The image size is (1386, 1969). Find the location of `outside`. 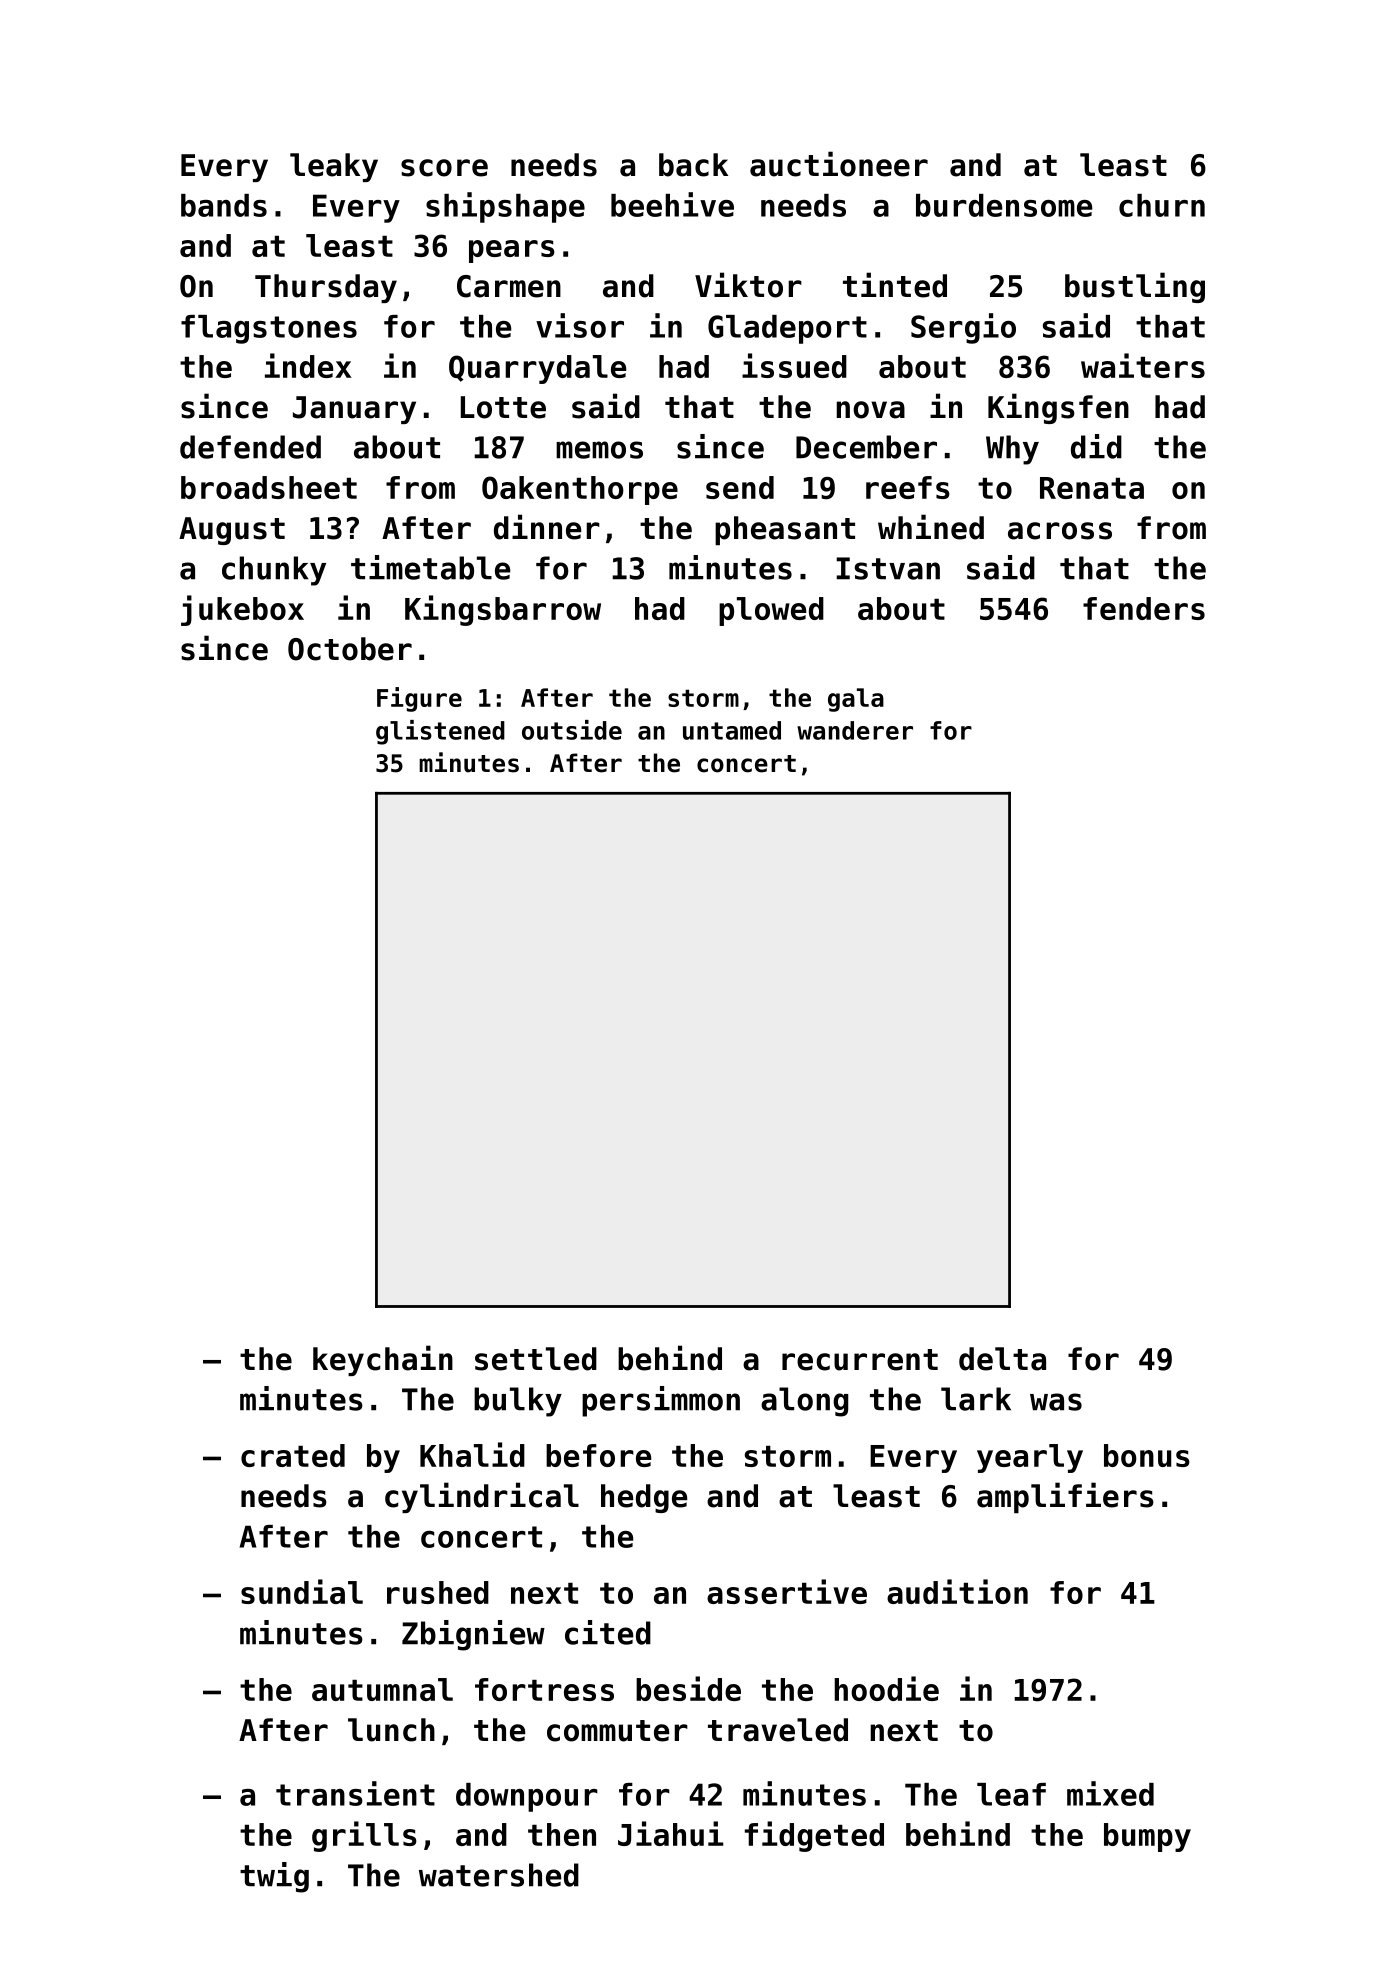

outside is located at coordinates (572, 730).
